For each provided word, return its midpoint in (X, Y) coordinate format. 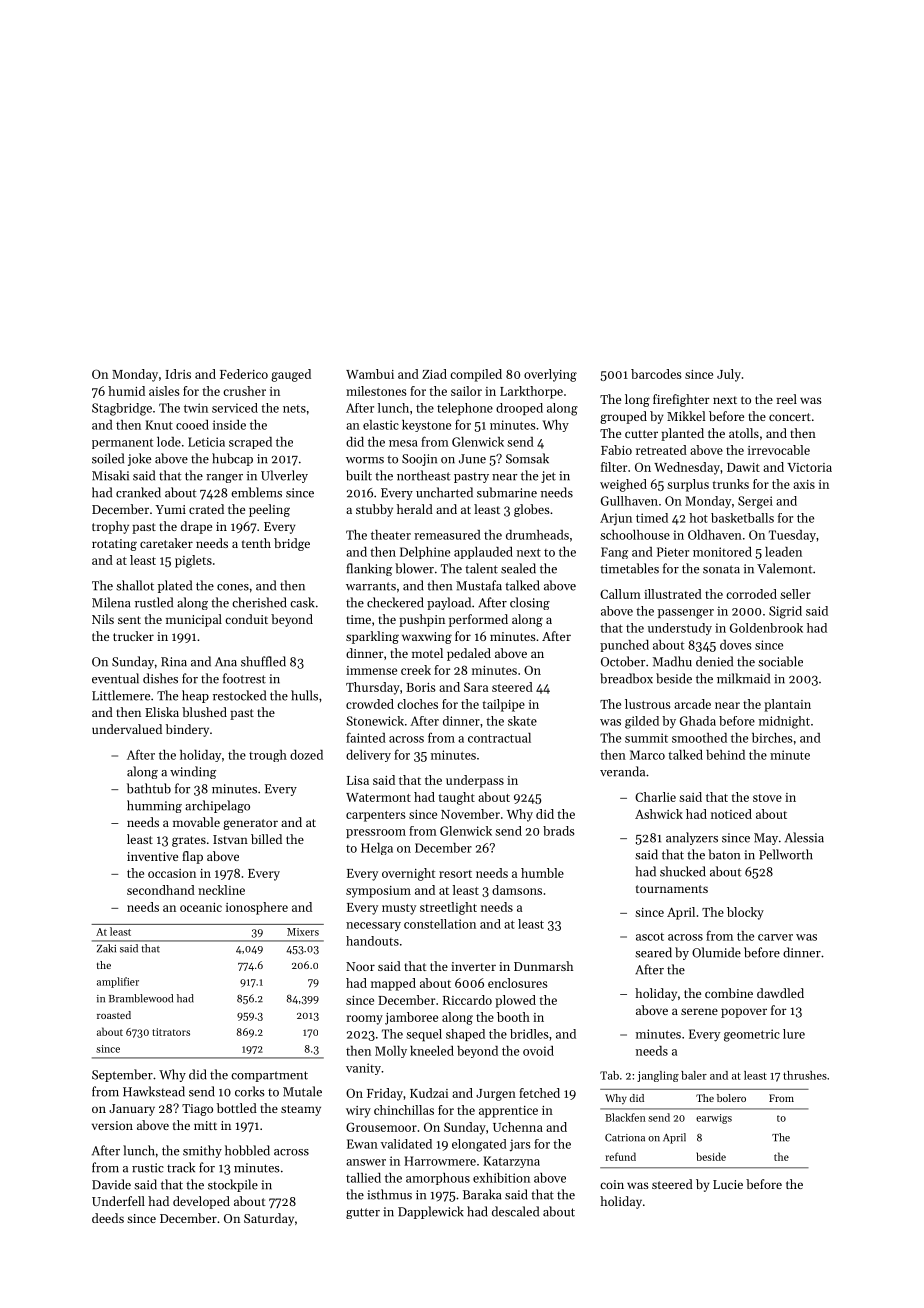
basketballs (742, 518)
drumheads (537, 535)
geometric (752, 1035)
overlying (550, 375)
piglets (193, 561)
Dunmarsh (543, 966)
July (729, 375)
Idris (178, 374)
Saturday (269, 1219)
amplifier (118, 982)
